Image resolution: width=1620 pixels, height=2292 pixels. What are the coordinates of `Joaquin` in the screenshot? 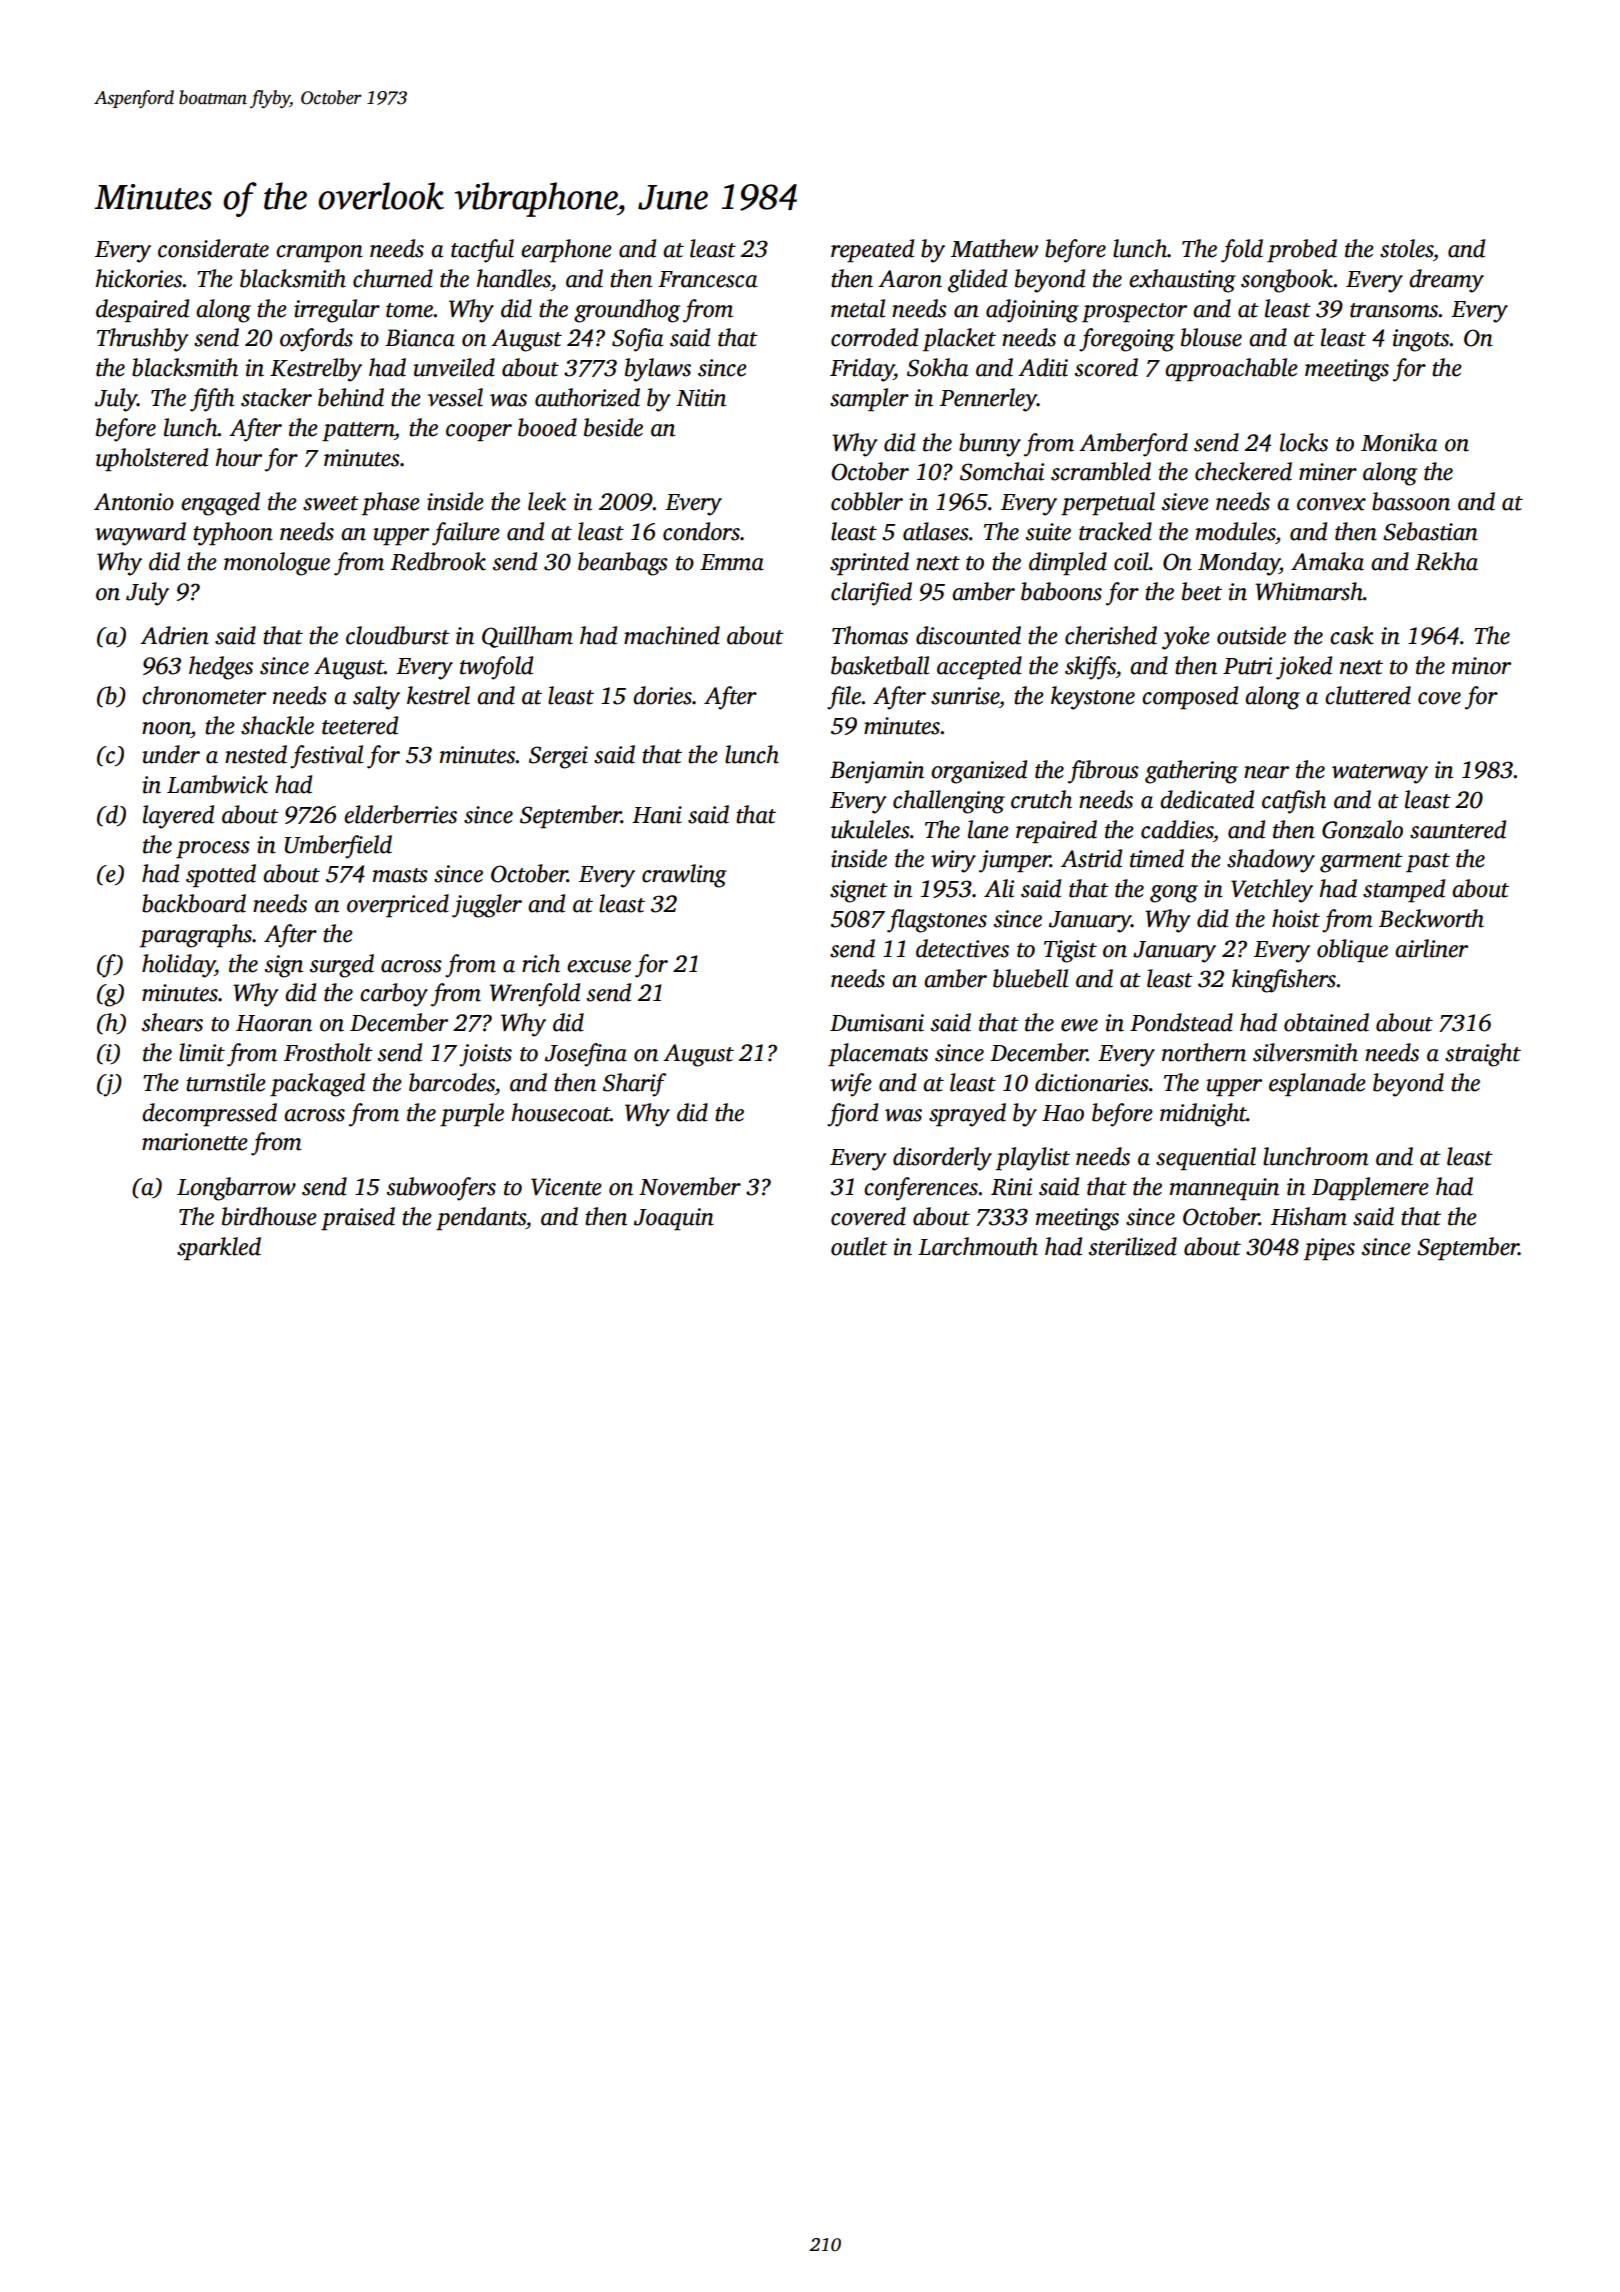 It's located at (674, 1219).
